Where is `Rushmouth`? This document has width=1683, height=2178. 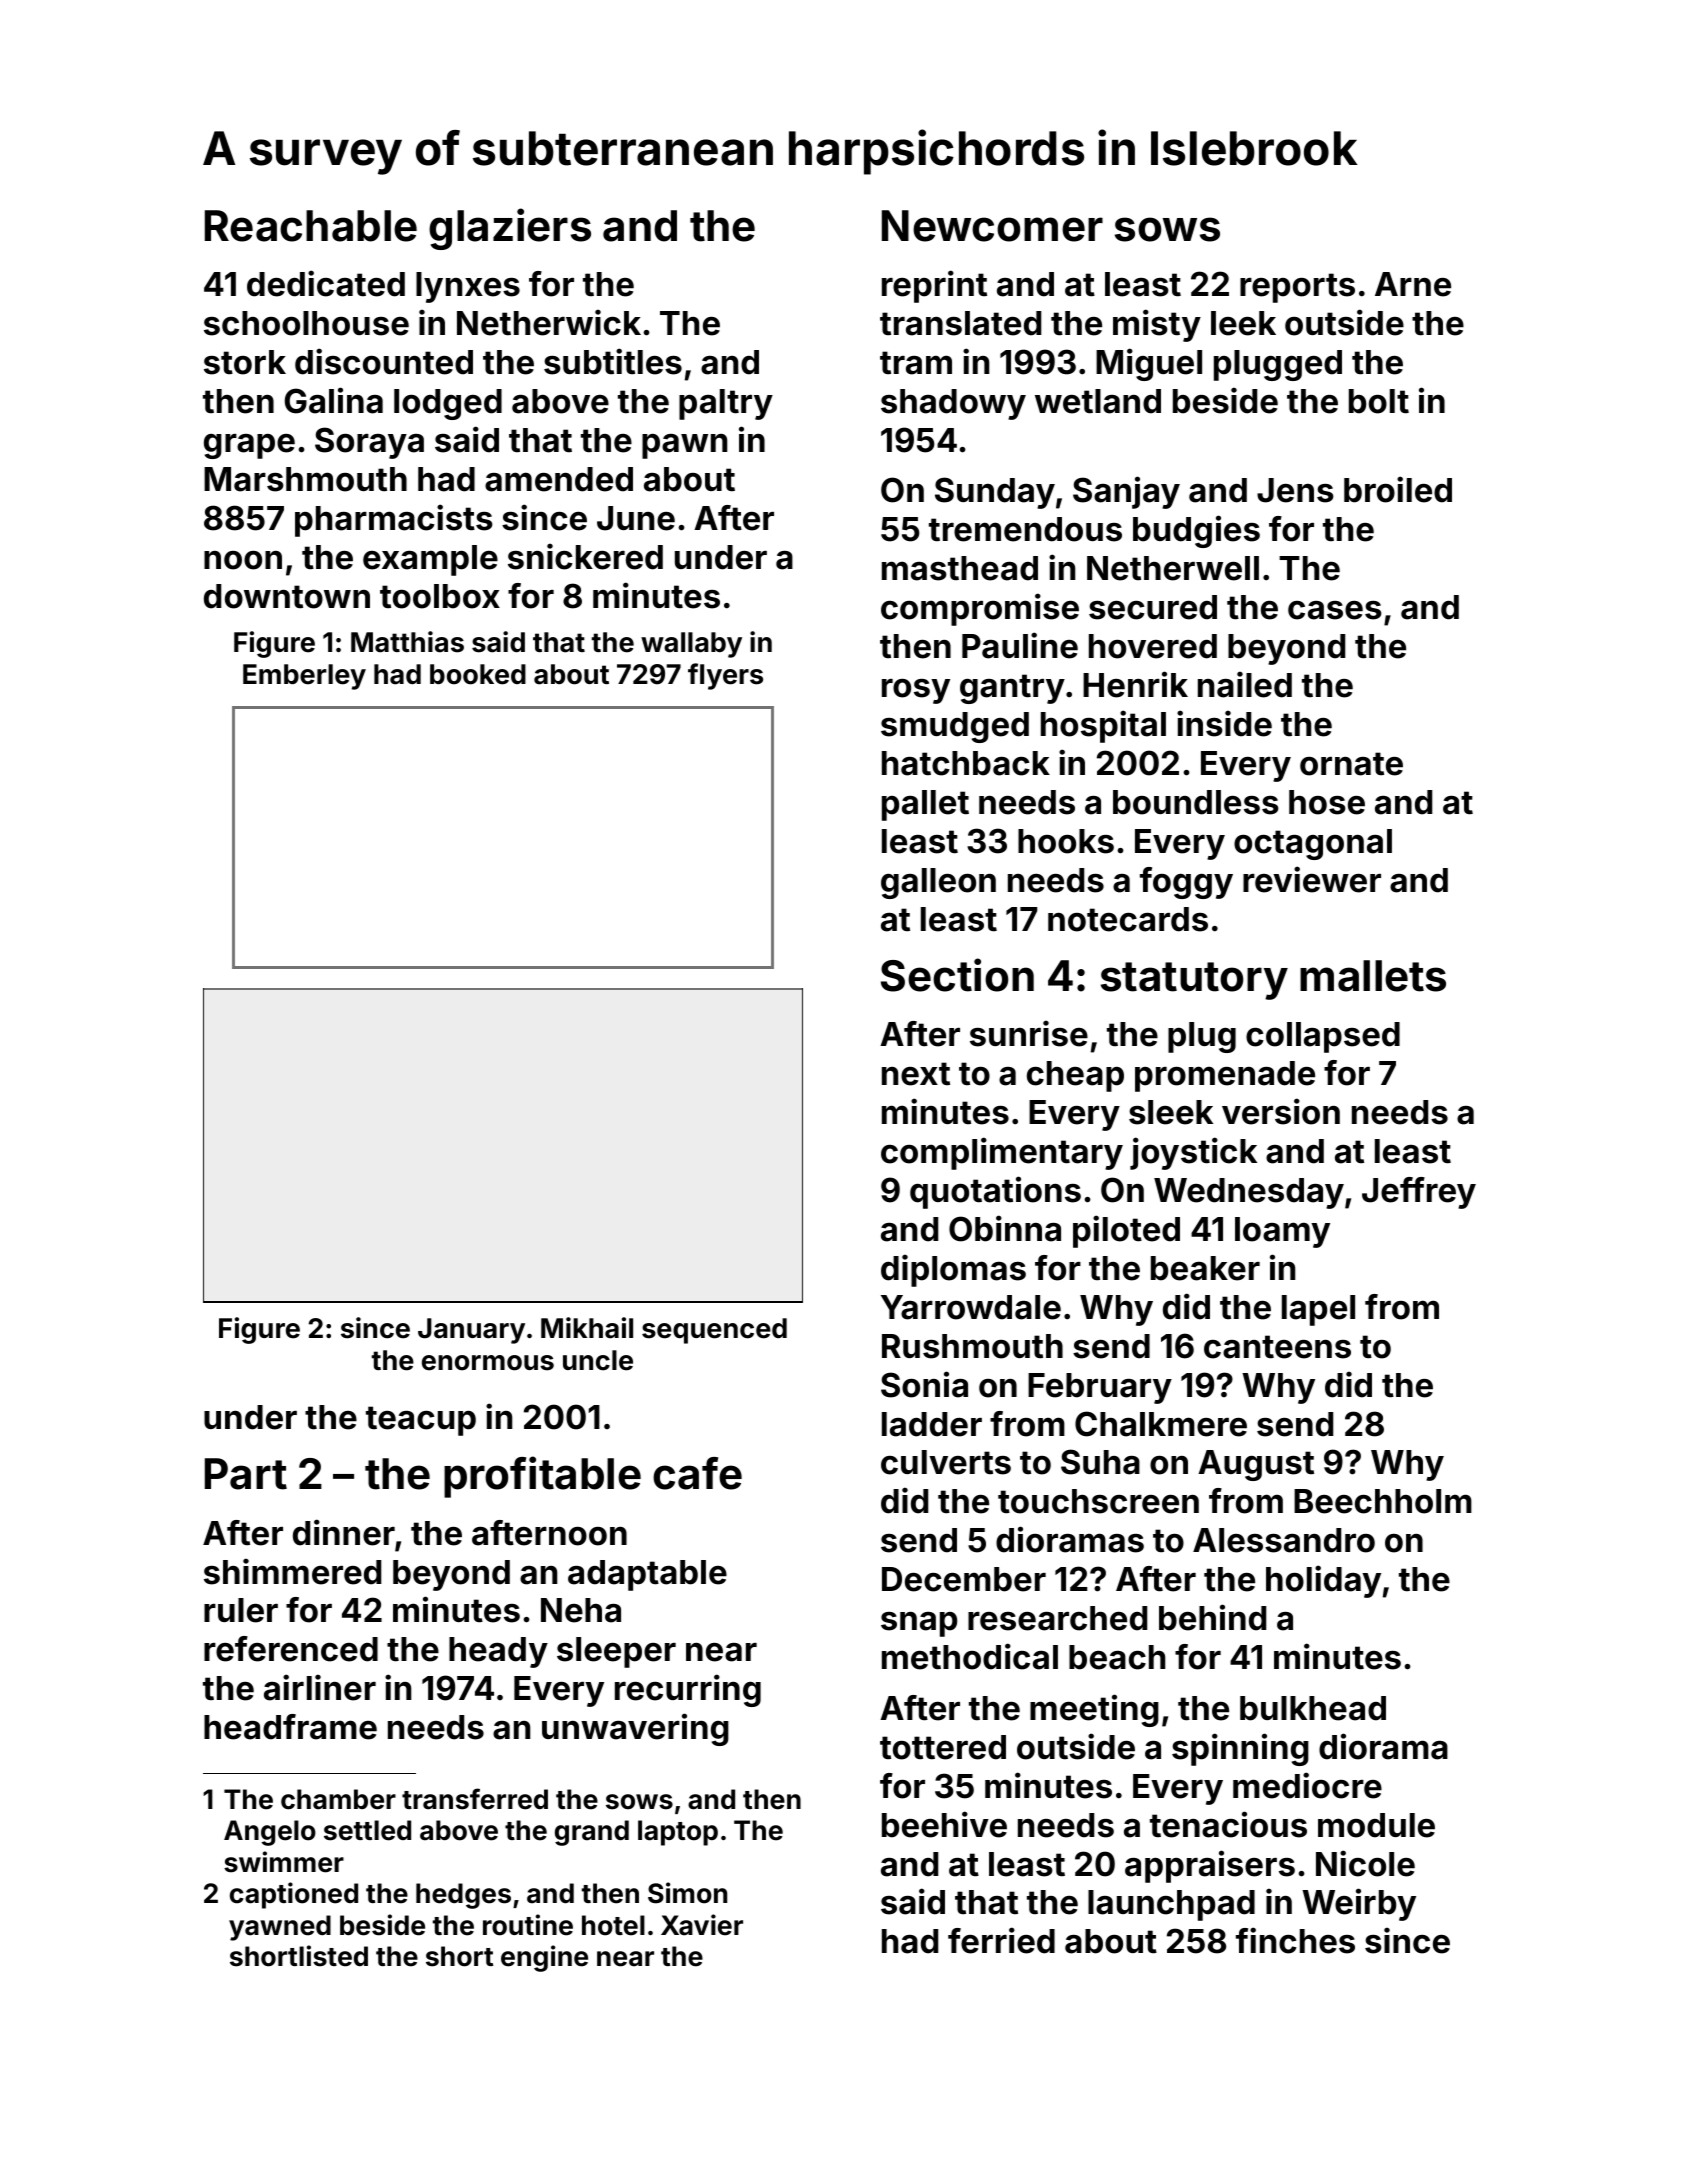 Rushmouth is located at coordinates (972, 1346).
